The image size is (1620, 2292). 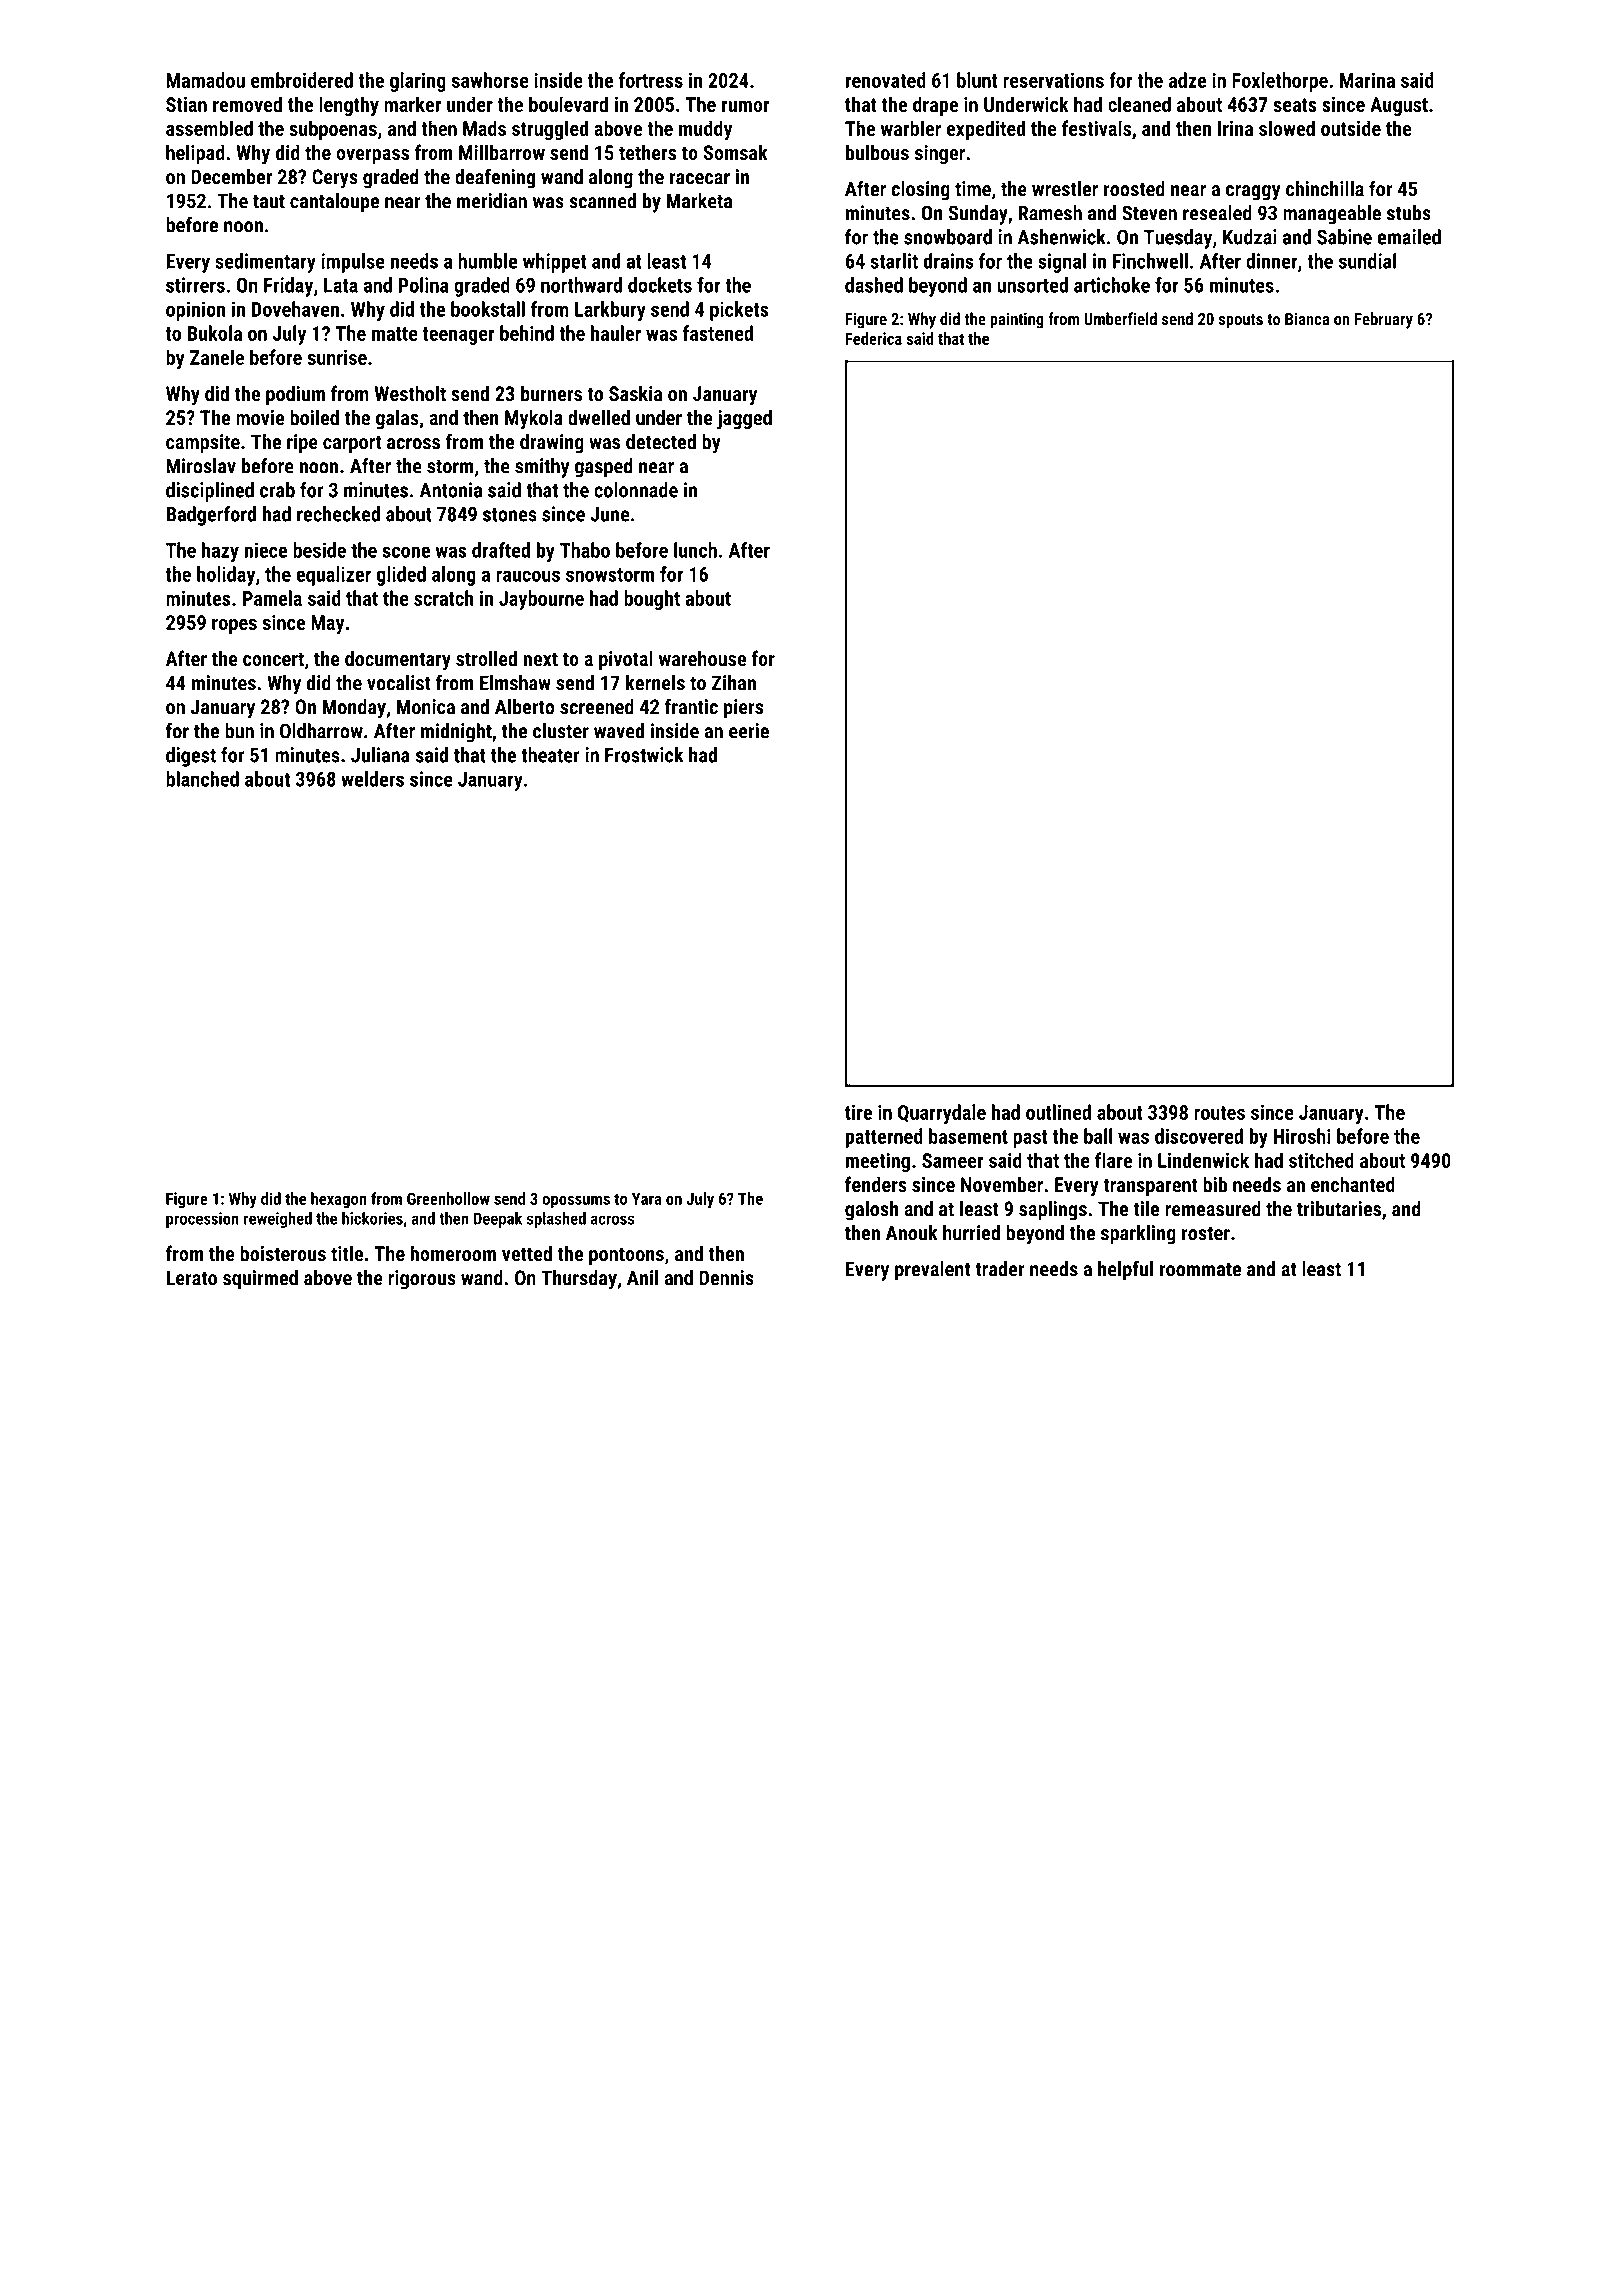 What do you see at coordinates (1302, 1136) in the document?
I see `Hiroshi` at bounding box center [1302, 1136].
